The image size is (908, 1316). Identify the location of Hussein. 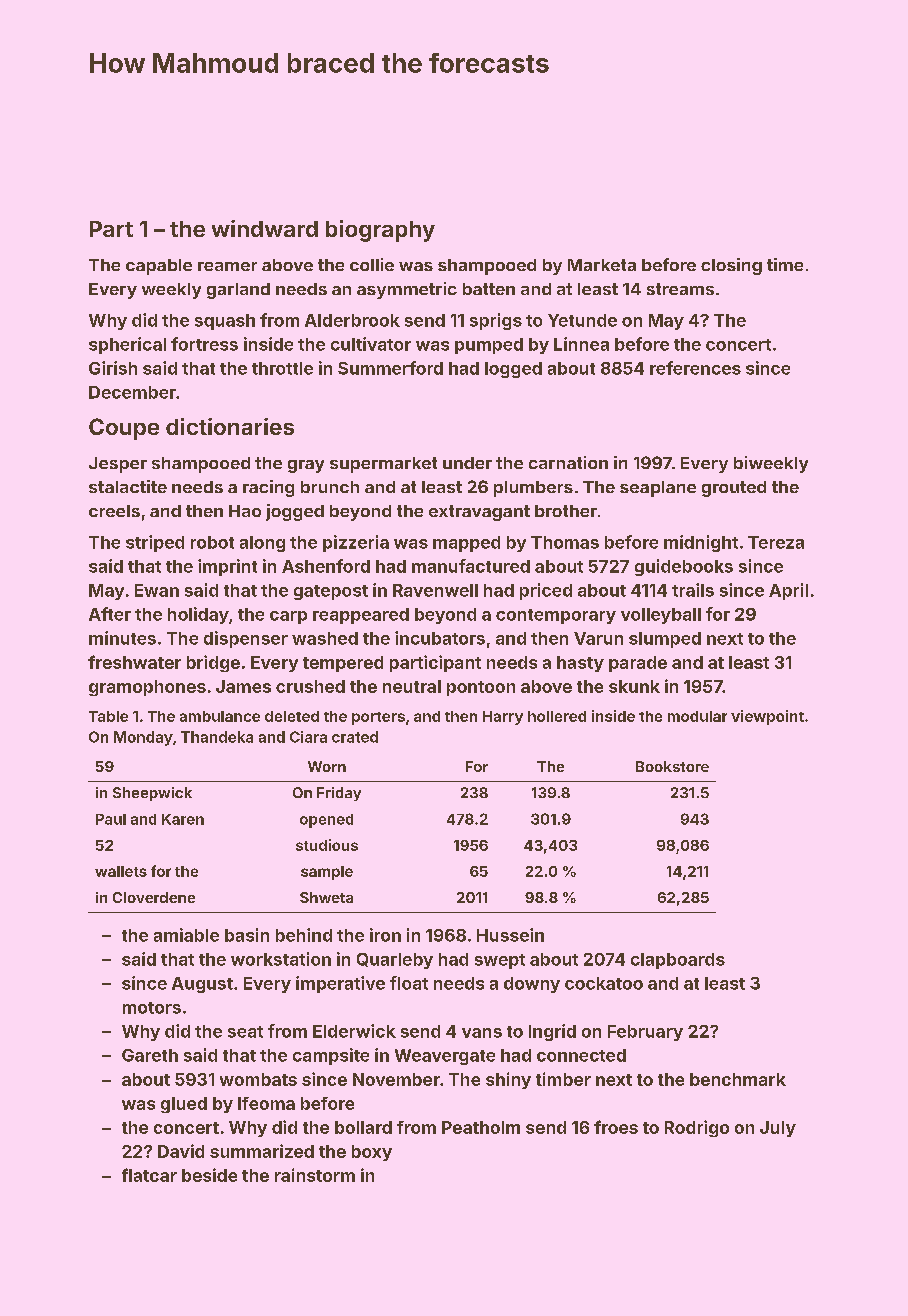
(510, 935).
